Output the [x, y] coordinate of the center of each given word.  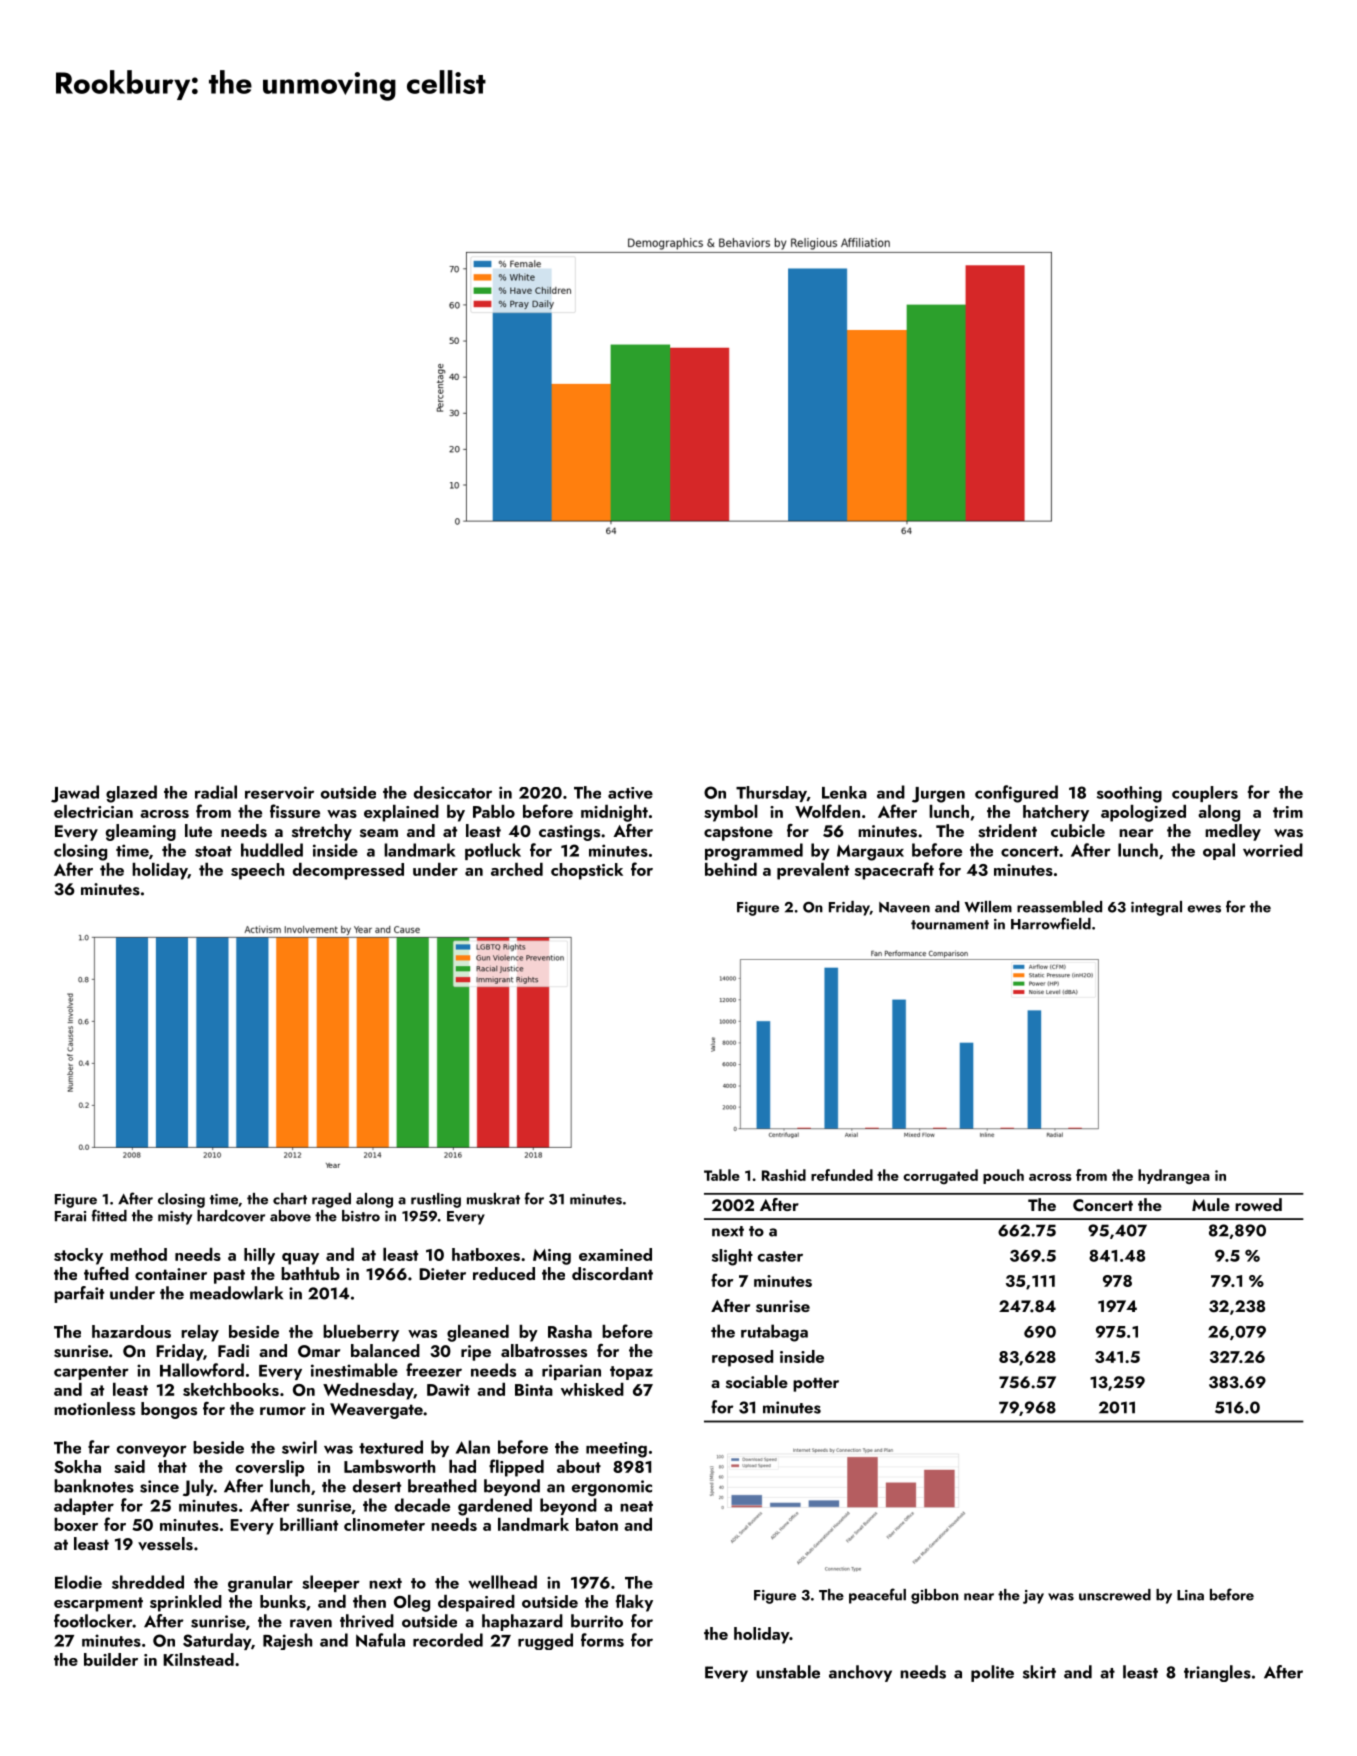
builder [111, 1659]
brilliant [309, 1524]
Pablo [494, 811]
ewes [1204, 909]
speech [257, 871]
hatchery [1056, 813]
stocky [78, 1256]
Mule [1211, 1204]
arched [517, 869]
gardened [495, 1507]
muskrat [493, 1199]
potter [816, 1385]
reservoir [279, 792]
